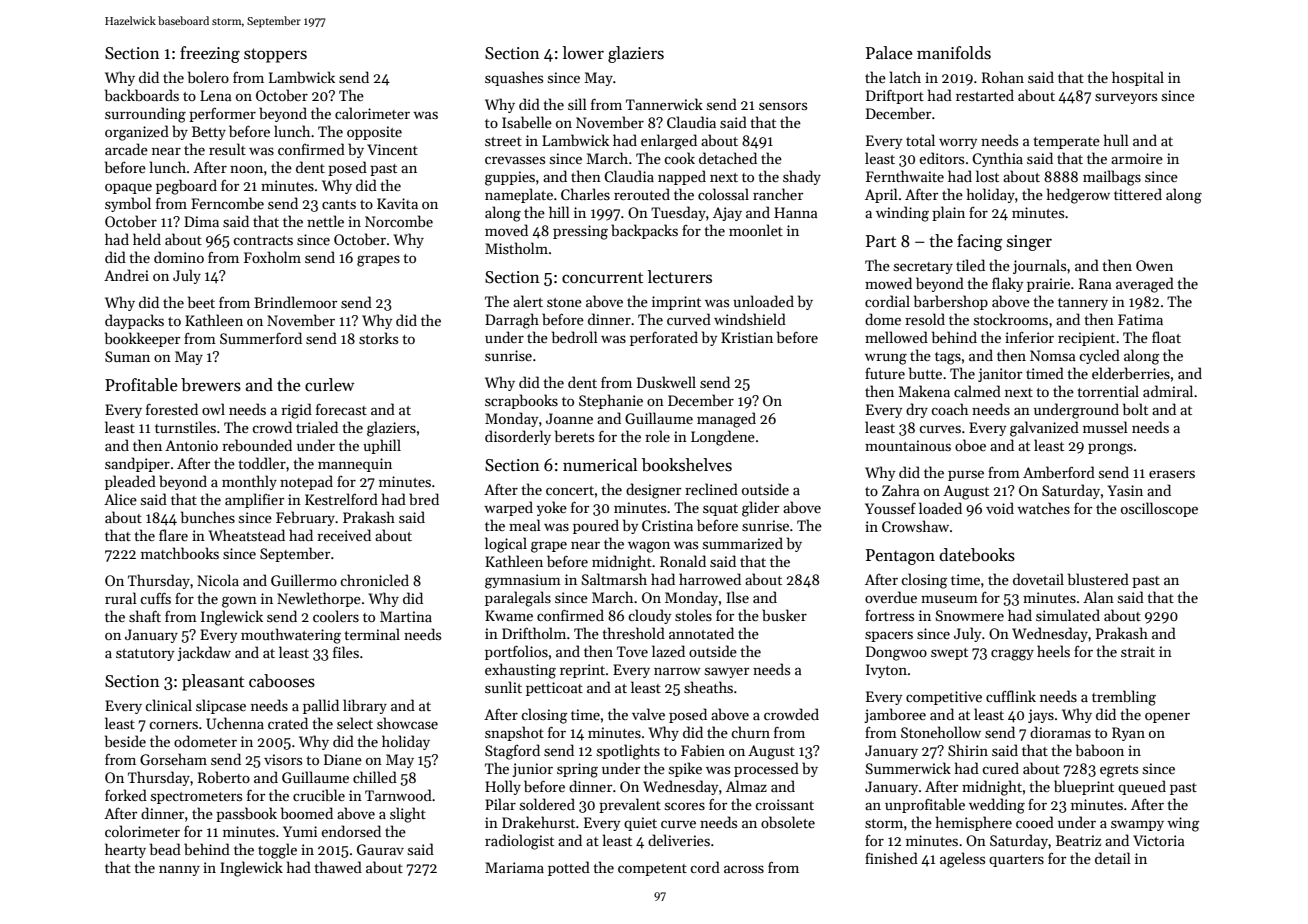 The width and height of the image is (1308, 924). I want to click on torrential, so click(1108, 391).
